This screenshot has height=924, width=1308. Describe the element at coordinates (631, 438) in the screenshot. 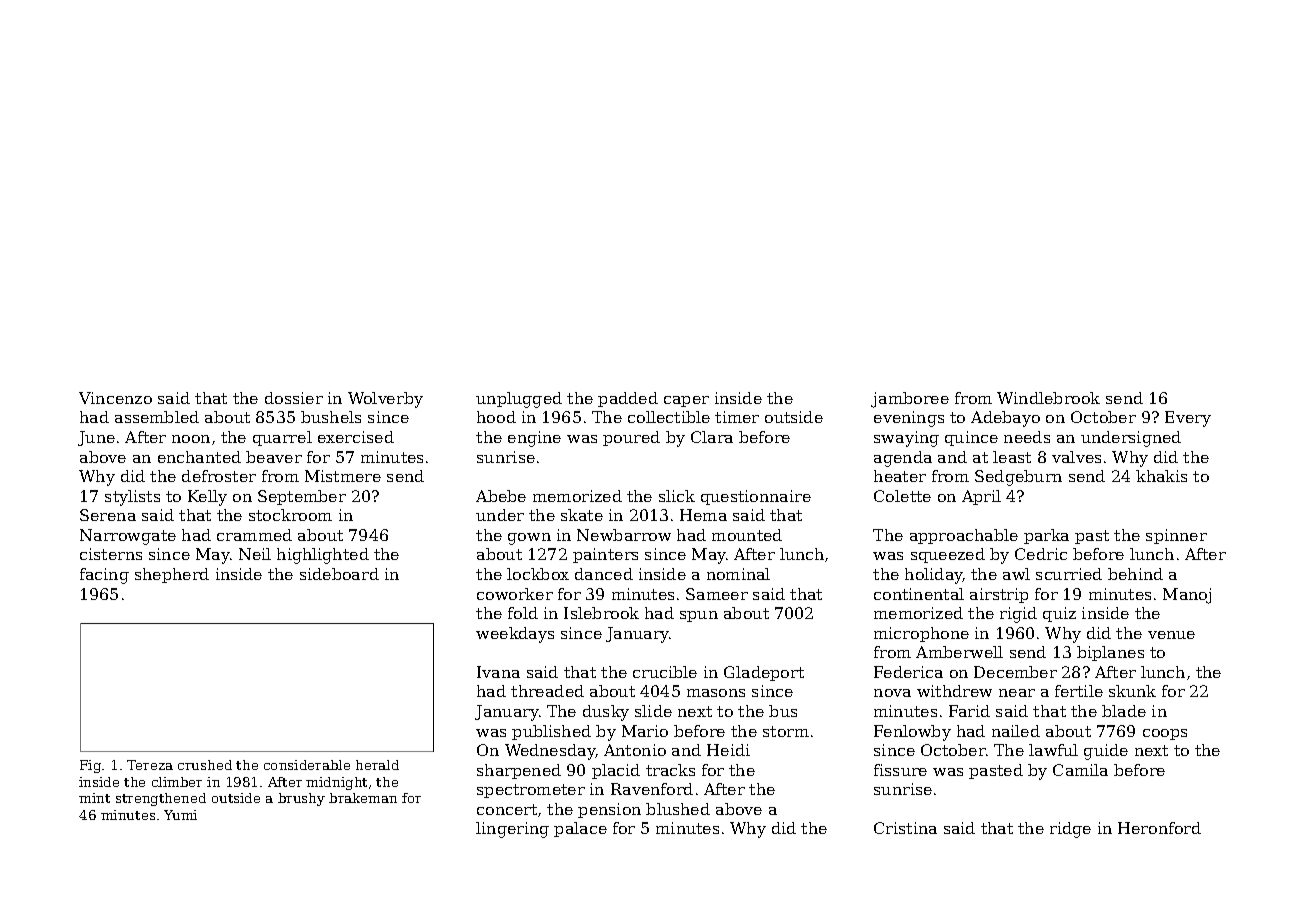

I see `poured` at that location.
